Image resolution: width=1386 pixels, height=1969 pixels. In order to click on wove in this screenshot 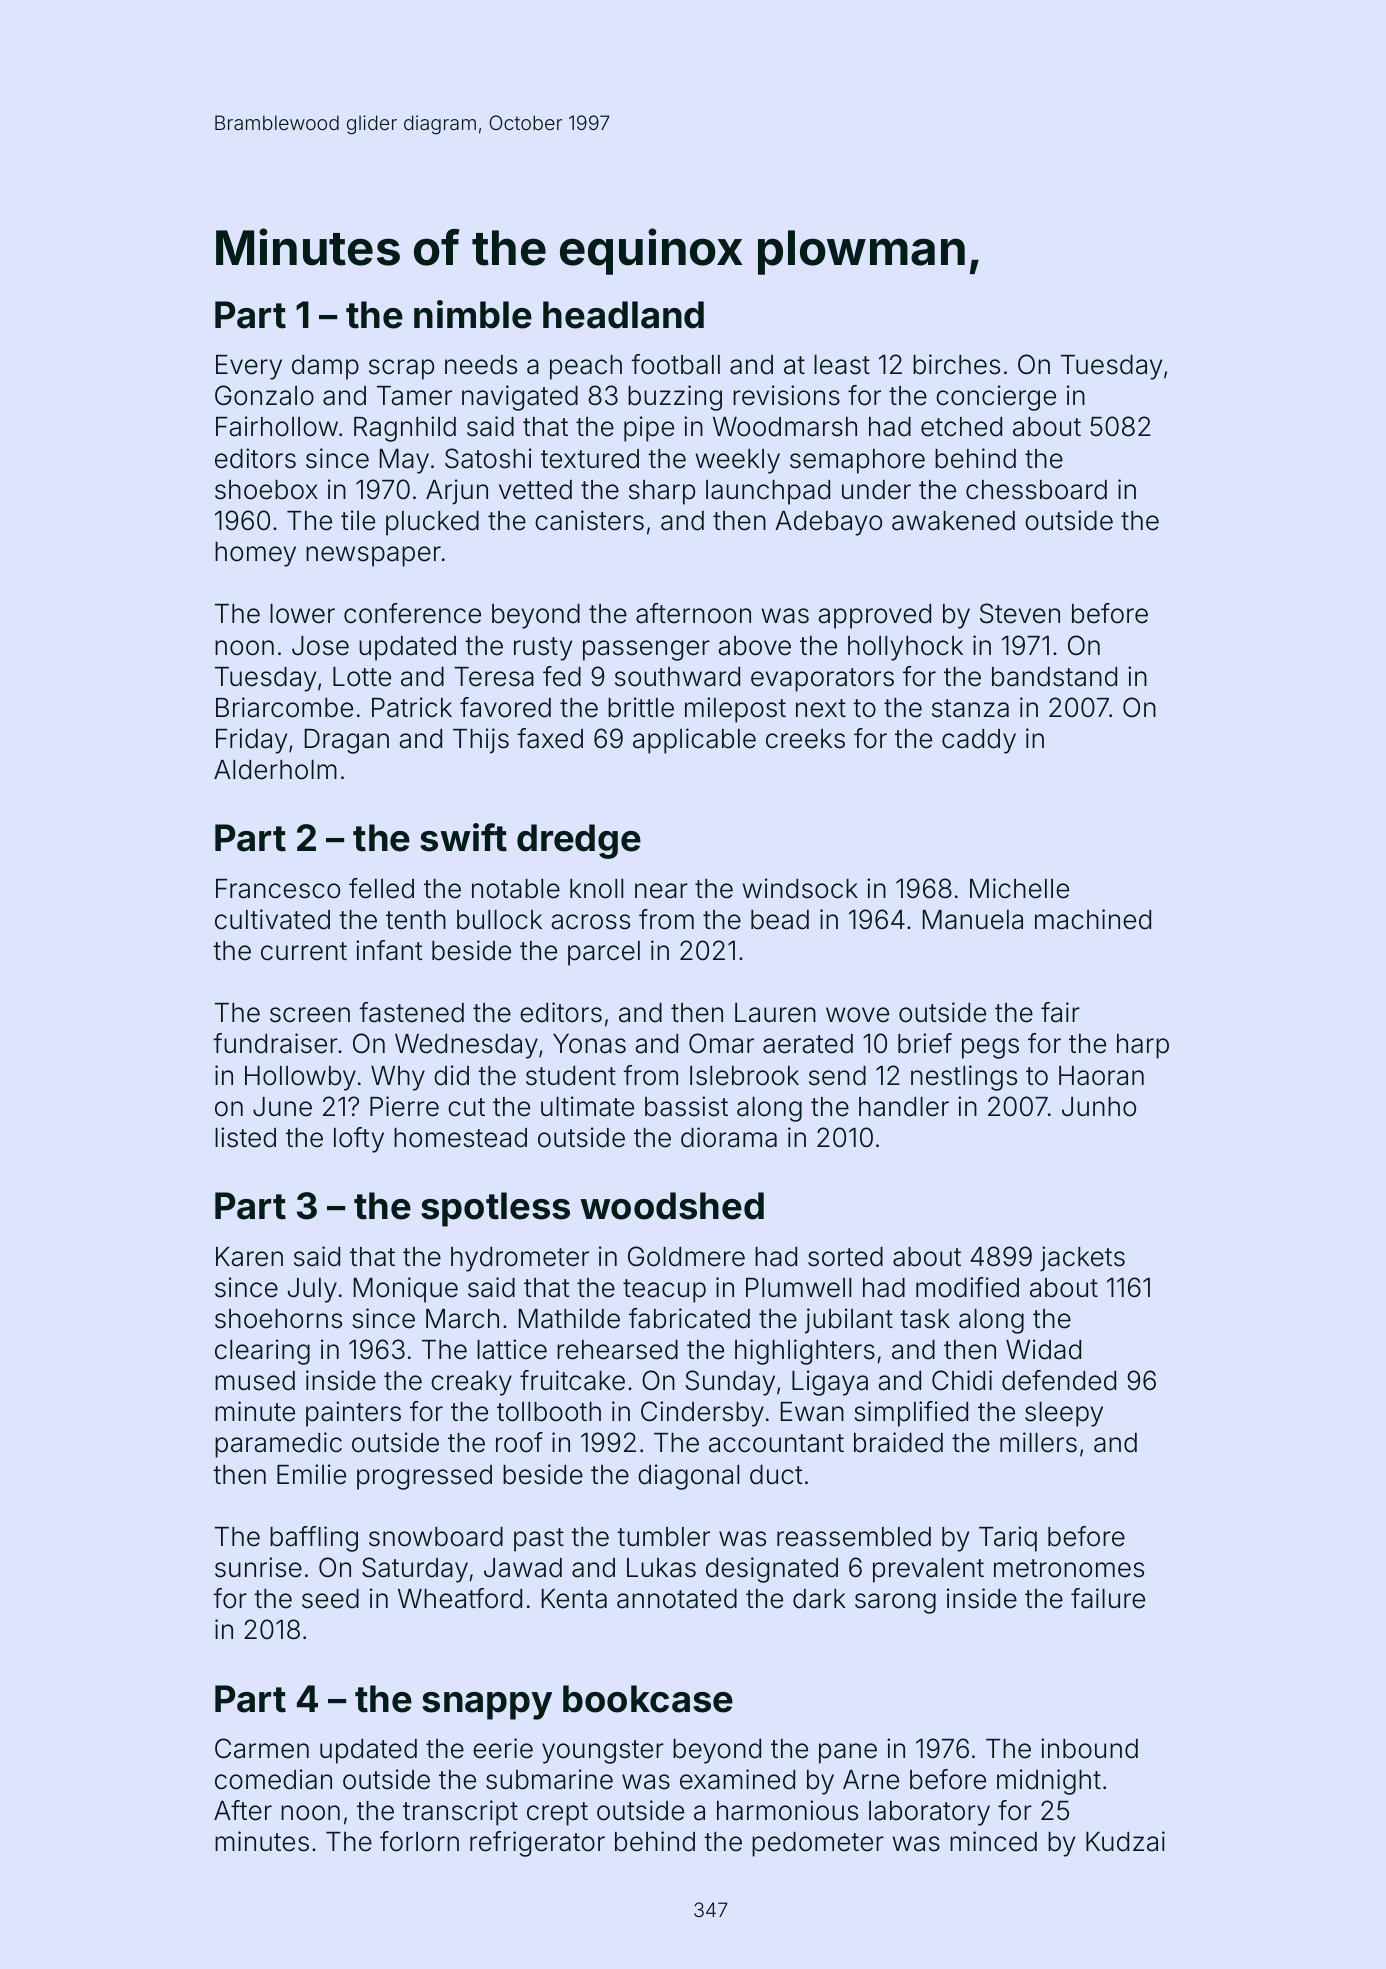, I will do `click(857, 1015)`.
